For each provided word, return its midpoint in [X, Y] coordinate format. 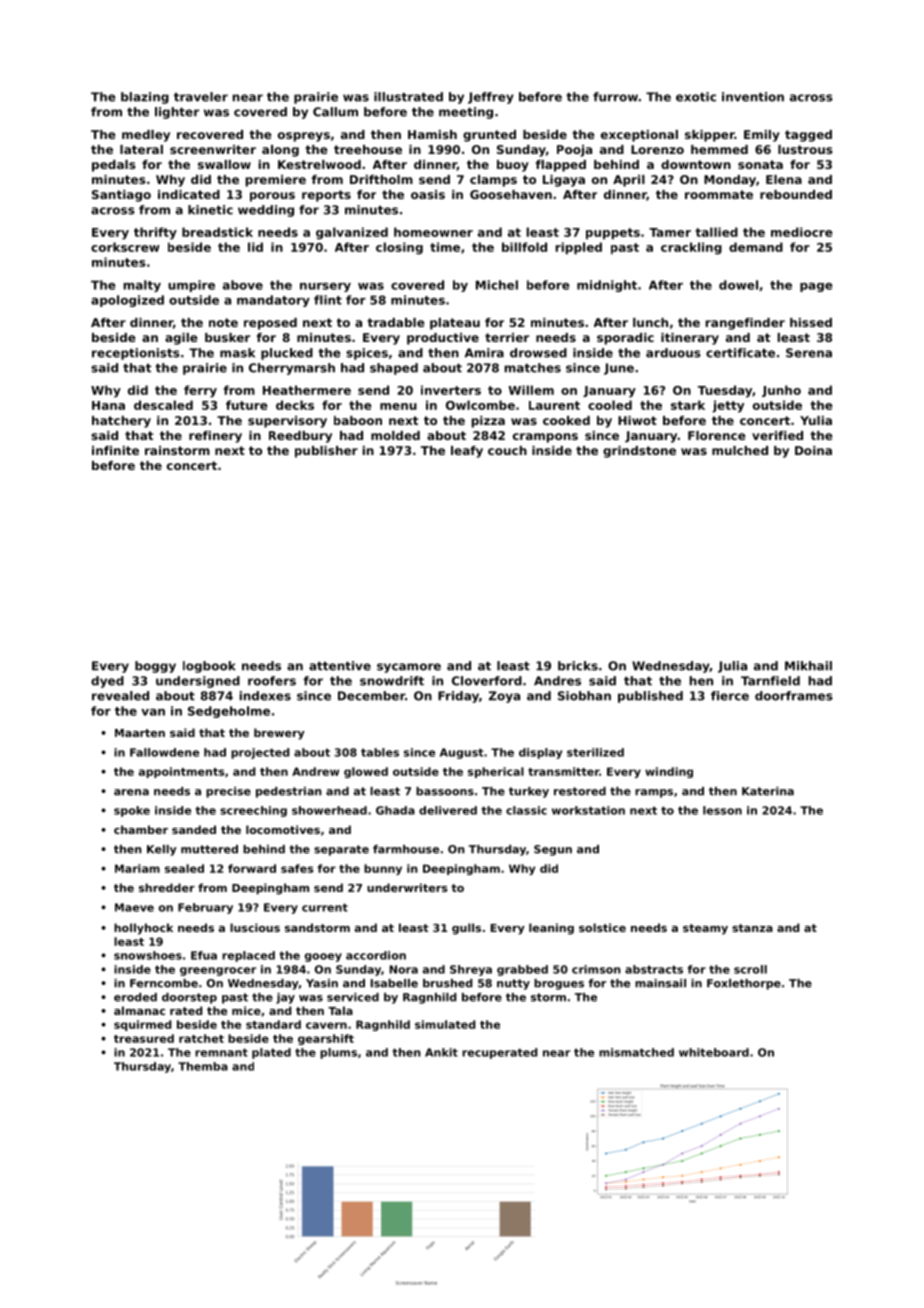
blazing [145, 98]
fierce [730, 696]
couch [507, 450]
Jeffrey [491, 98]
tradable [396, 322]
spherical [496, 772]
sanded [194, 829]
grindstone [639, 452]
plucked [287, 354]
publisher [326, 452]
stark [688, 405]
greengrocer [218, 971]
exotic [696, 97]
